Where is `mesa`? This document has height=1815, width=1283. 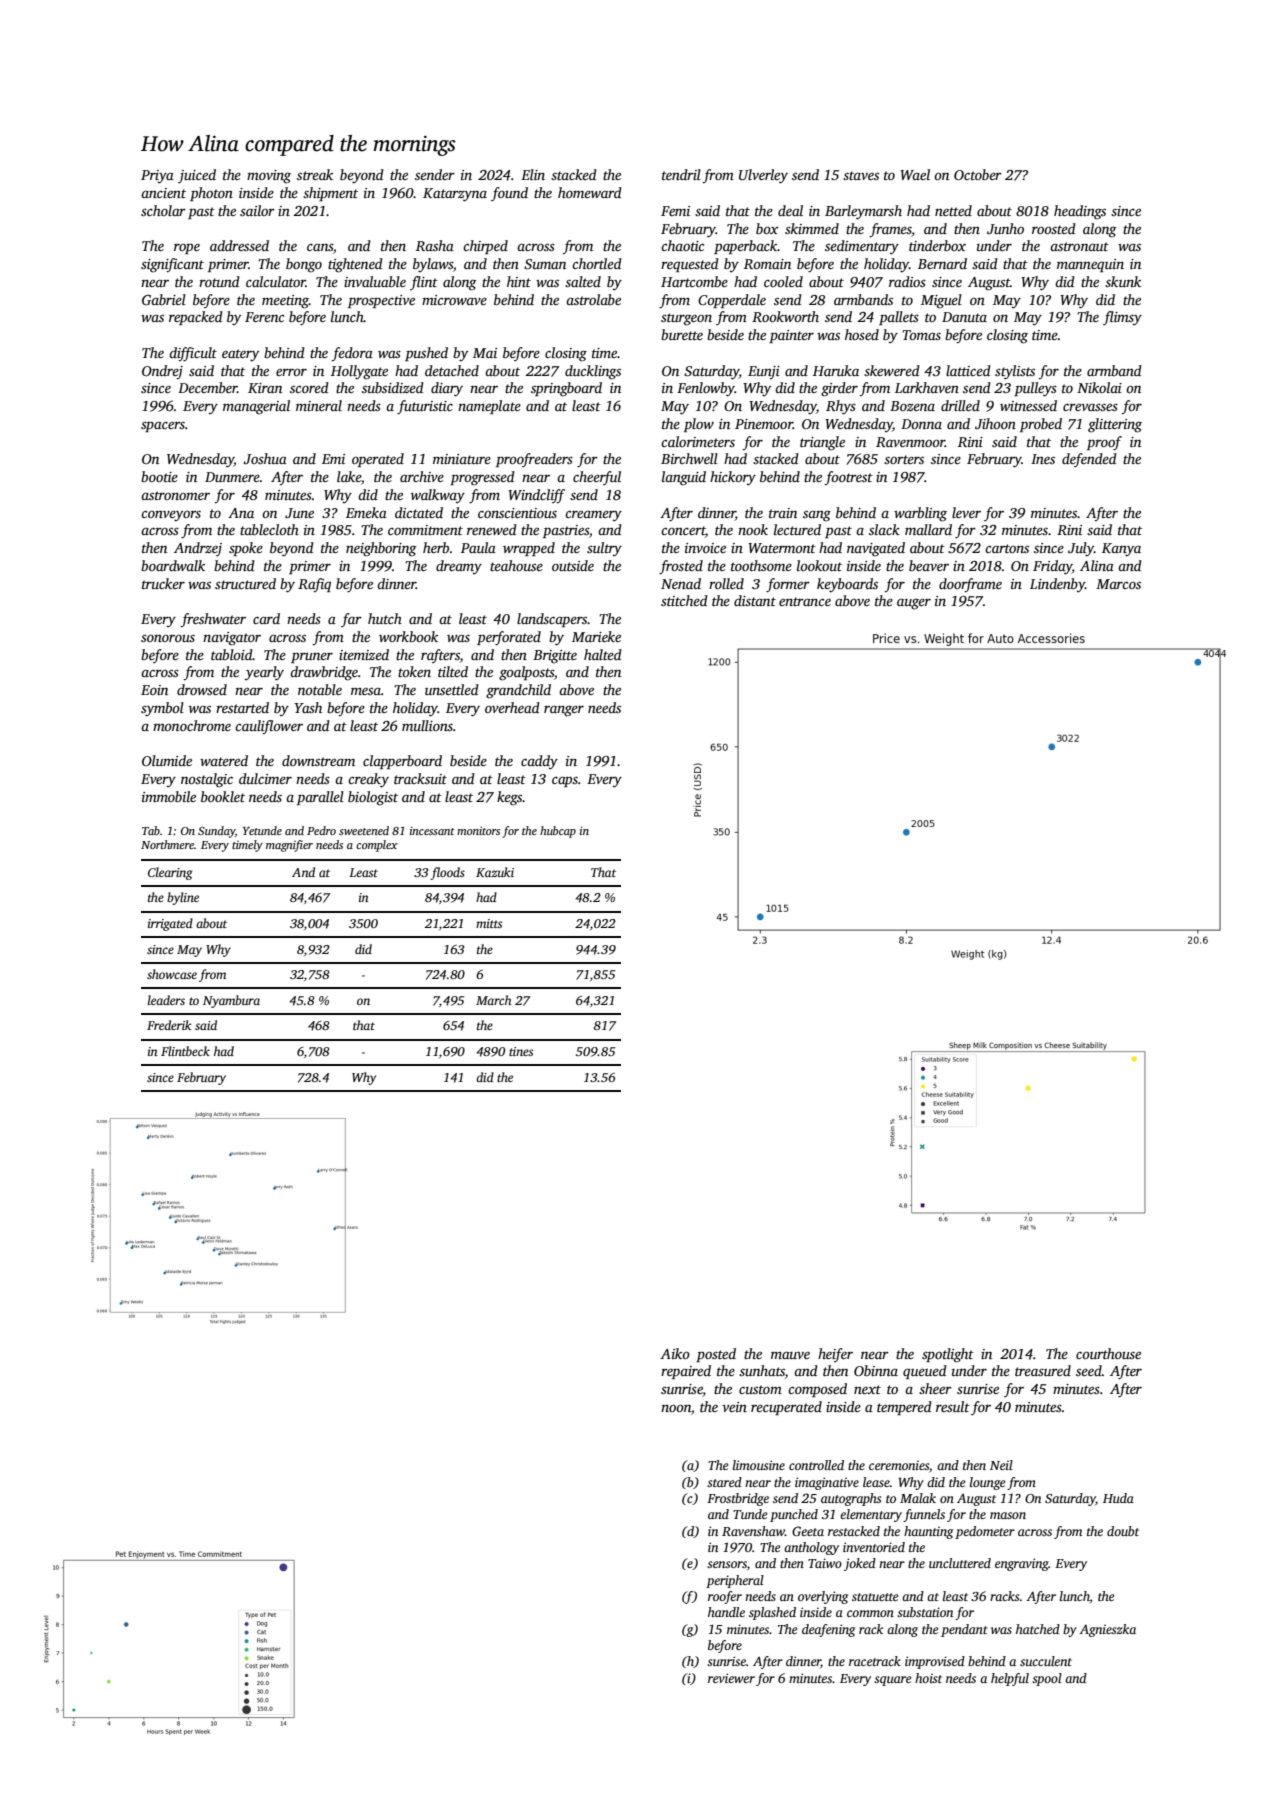 mesa is located at coordinates (366, 691).
